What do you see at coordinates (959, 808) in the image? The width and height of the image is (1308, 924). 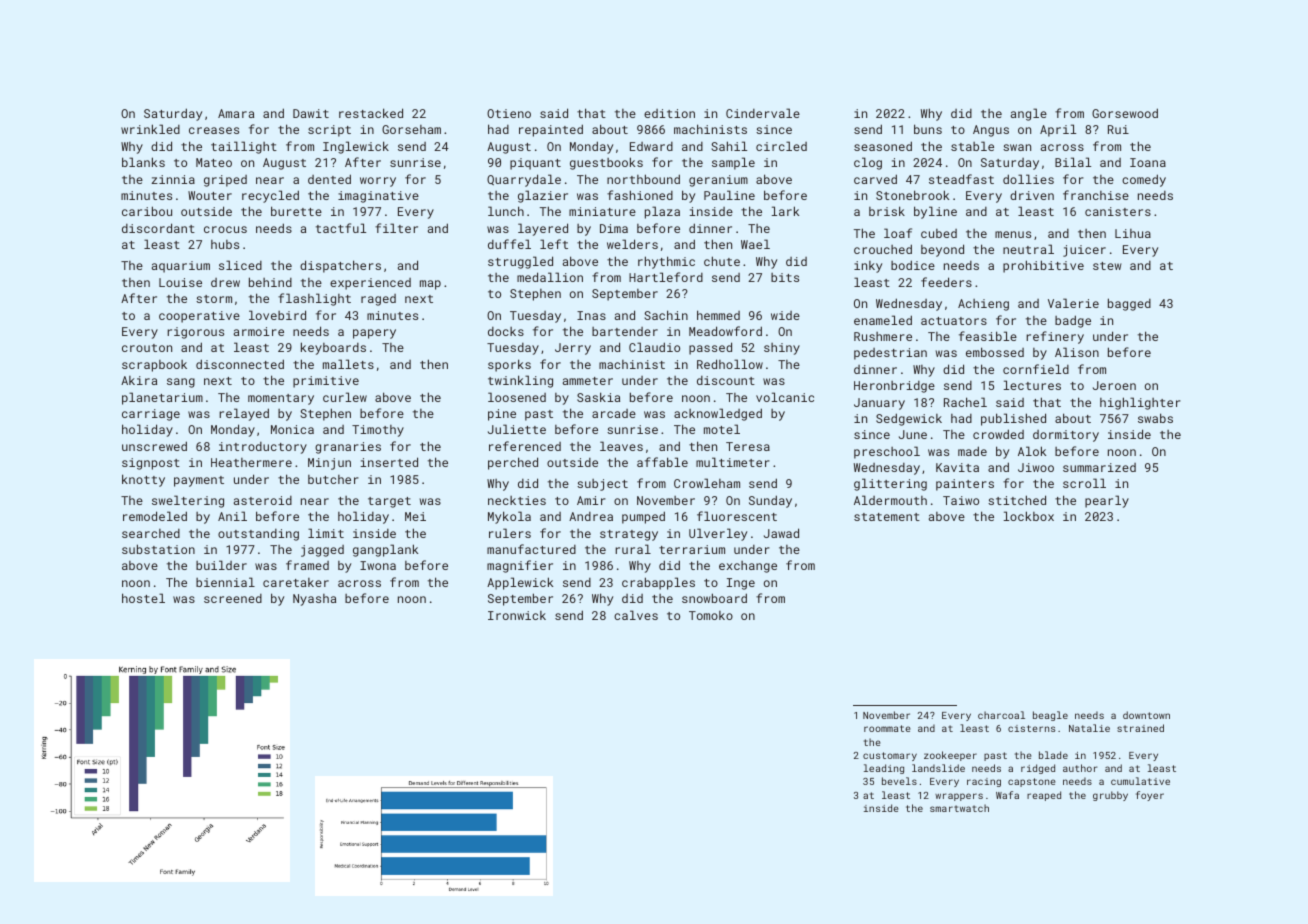 I see `smartwatch` at bounding box center [959, 808].
